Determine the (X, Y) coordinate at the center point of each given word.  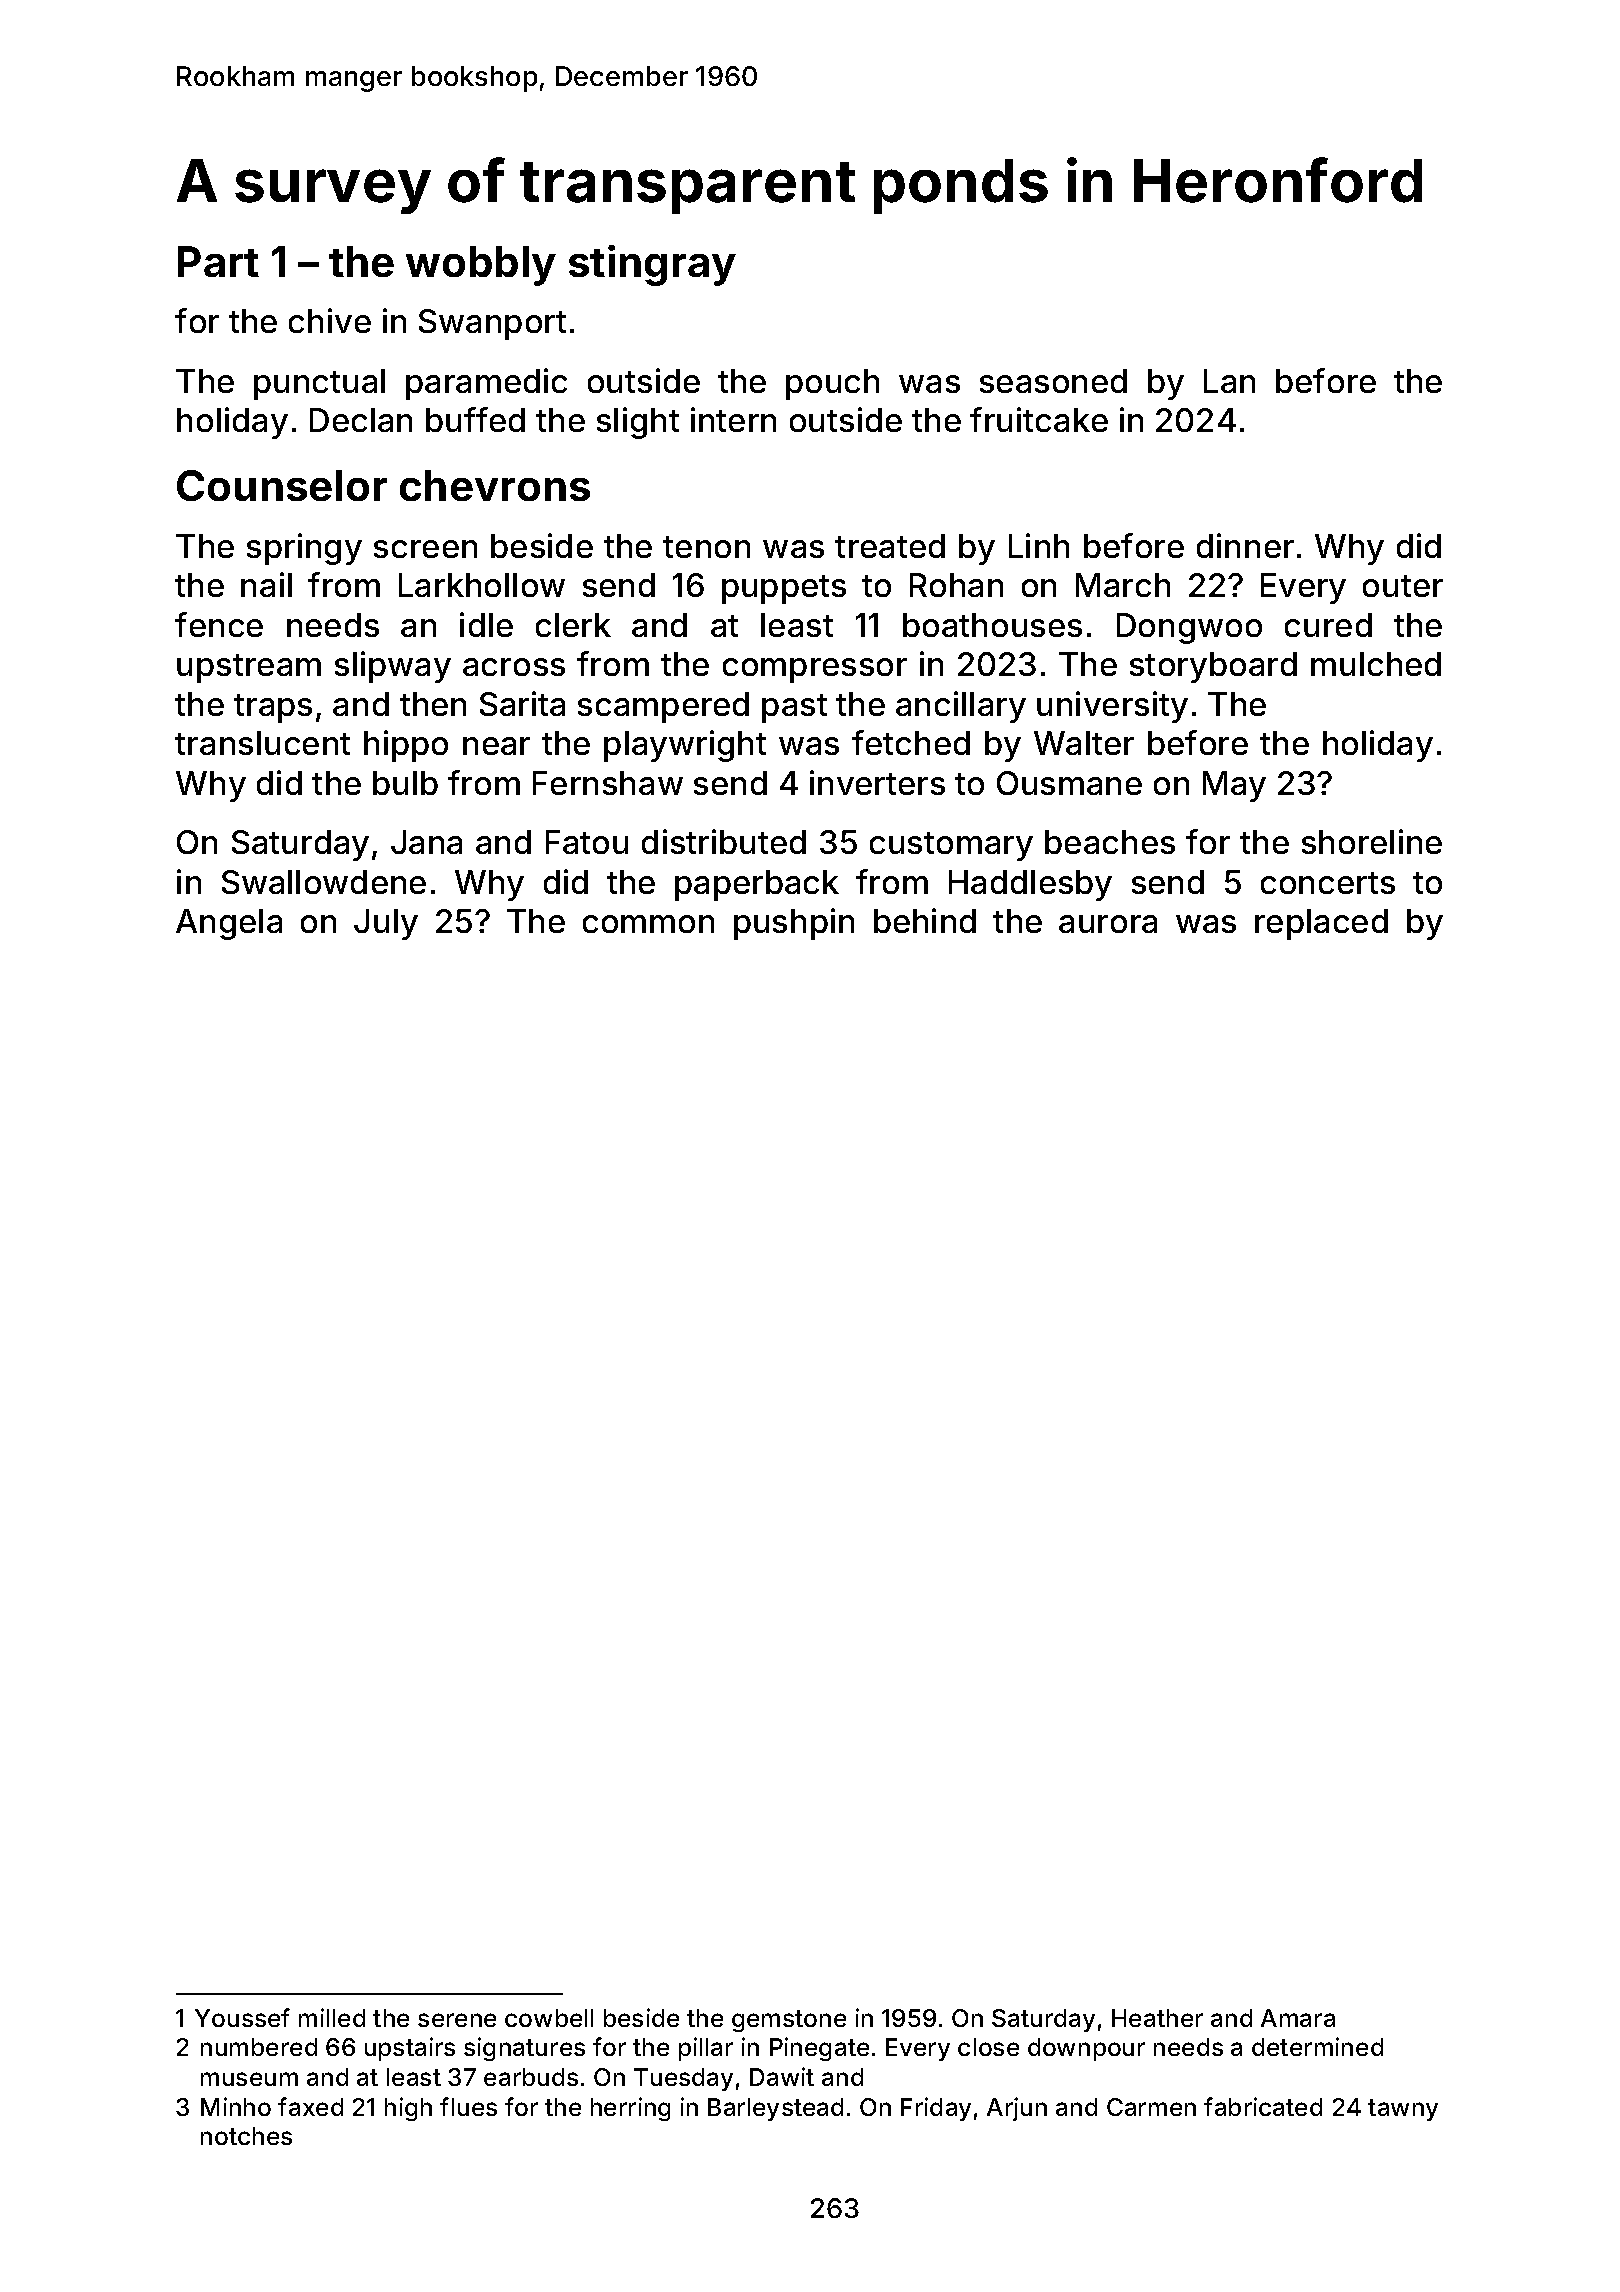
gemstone (789, 2021)
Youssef (242, 2017)
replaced (1321, 924)
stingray (652, 265)
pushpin (794, 924)
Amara (1298, 2018)
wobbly (481, 266)
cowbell (549, 2018)
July (386, 924)
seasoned (1053, 381)
